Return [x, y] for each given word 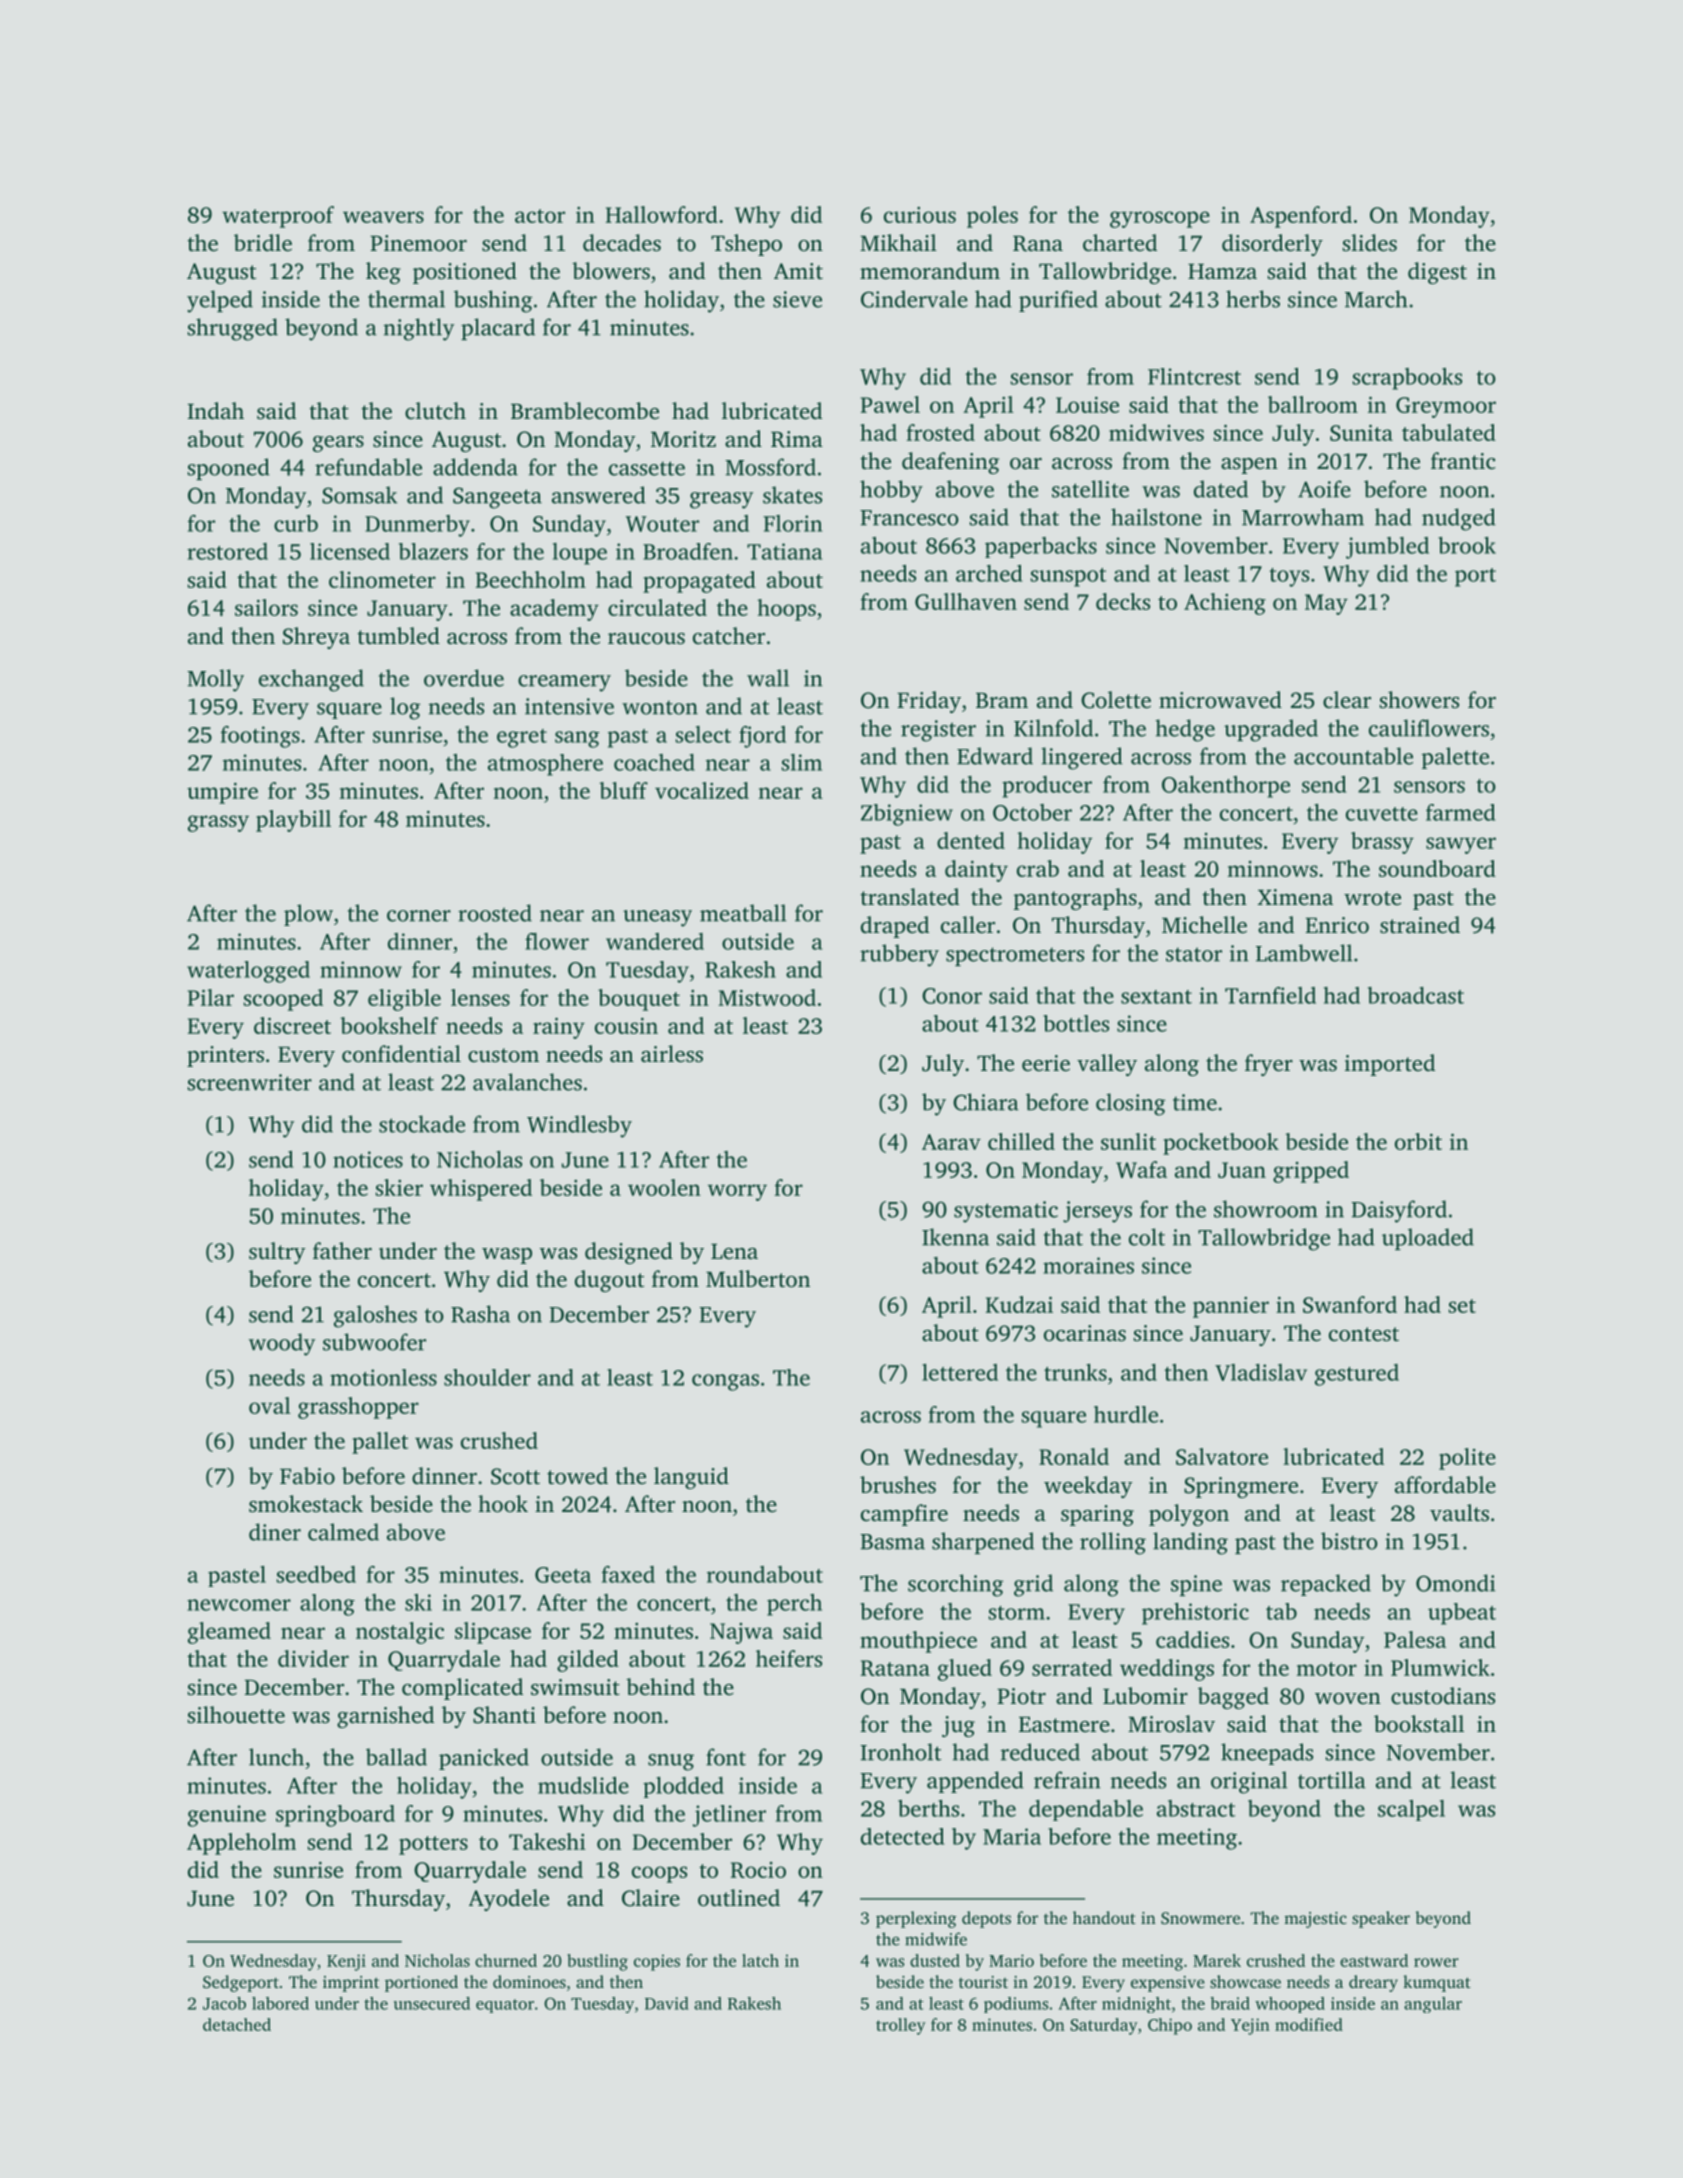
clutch [435, 410]
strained [1420, 925]
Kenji [346, 1962]
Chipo [1170, 2026]
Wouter [662, 524]
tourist [983, 1982]
